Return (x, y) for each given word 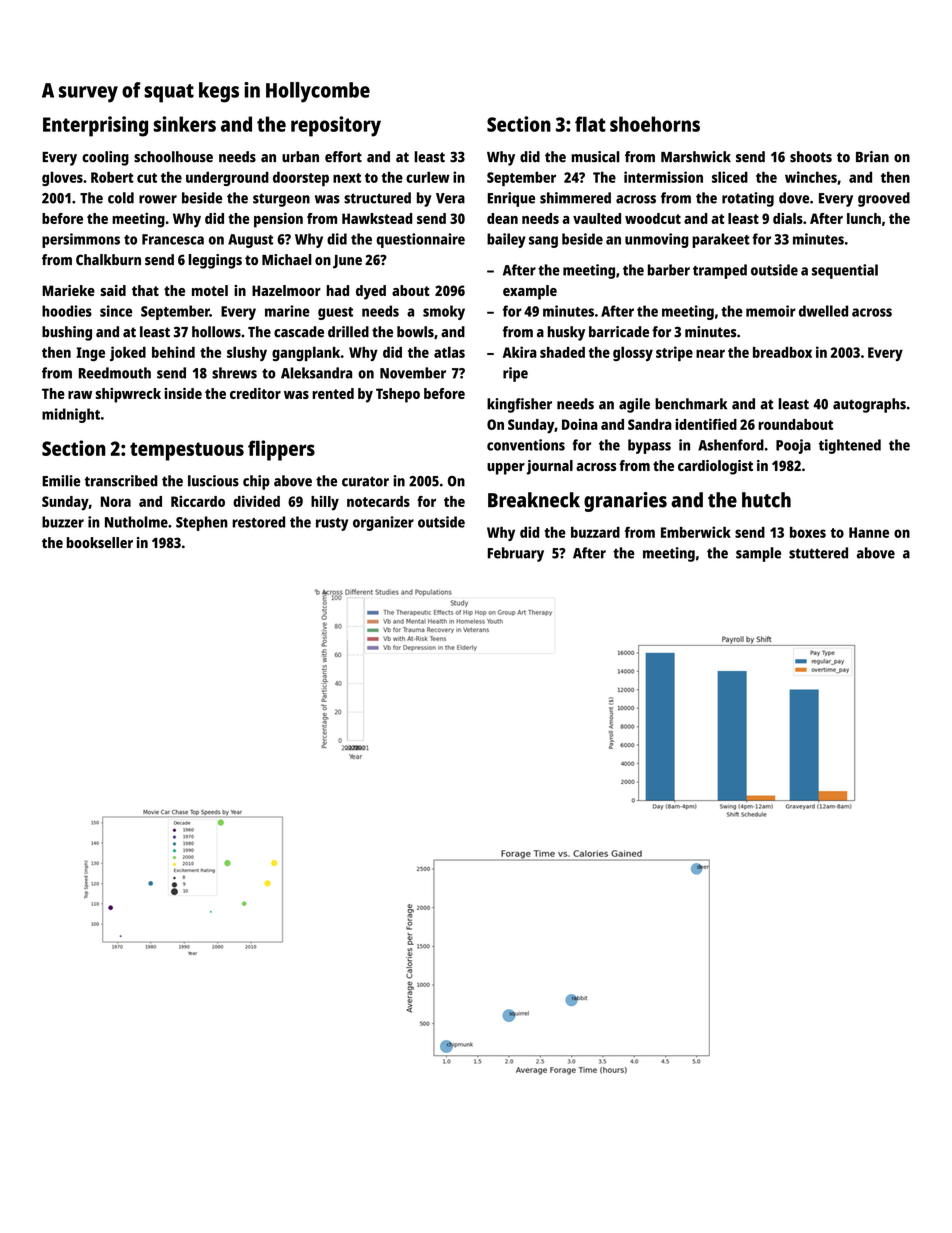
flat (590, 124)
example (530, 292)
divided (256, 501)
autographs (869, 405)
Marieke (68, 290)
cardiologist (715, 467)
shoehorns (655, 124)
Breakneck (534, 500)
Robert (112, 177)
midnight (71, 415)
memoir (771, 311)
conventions (526, 445)
